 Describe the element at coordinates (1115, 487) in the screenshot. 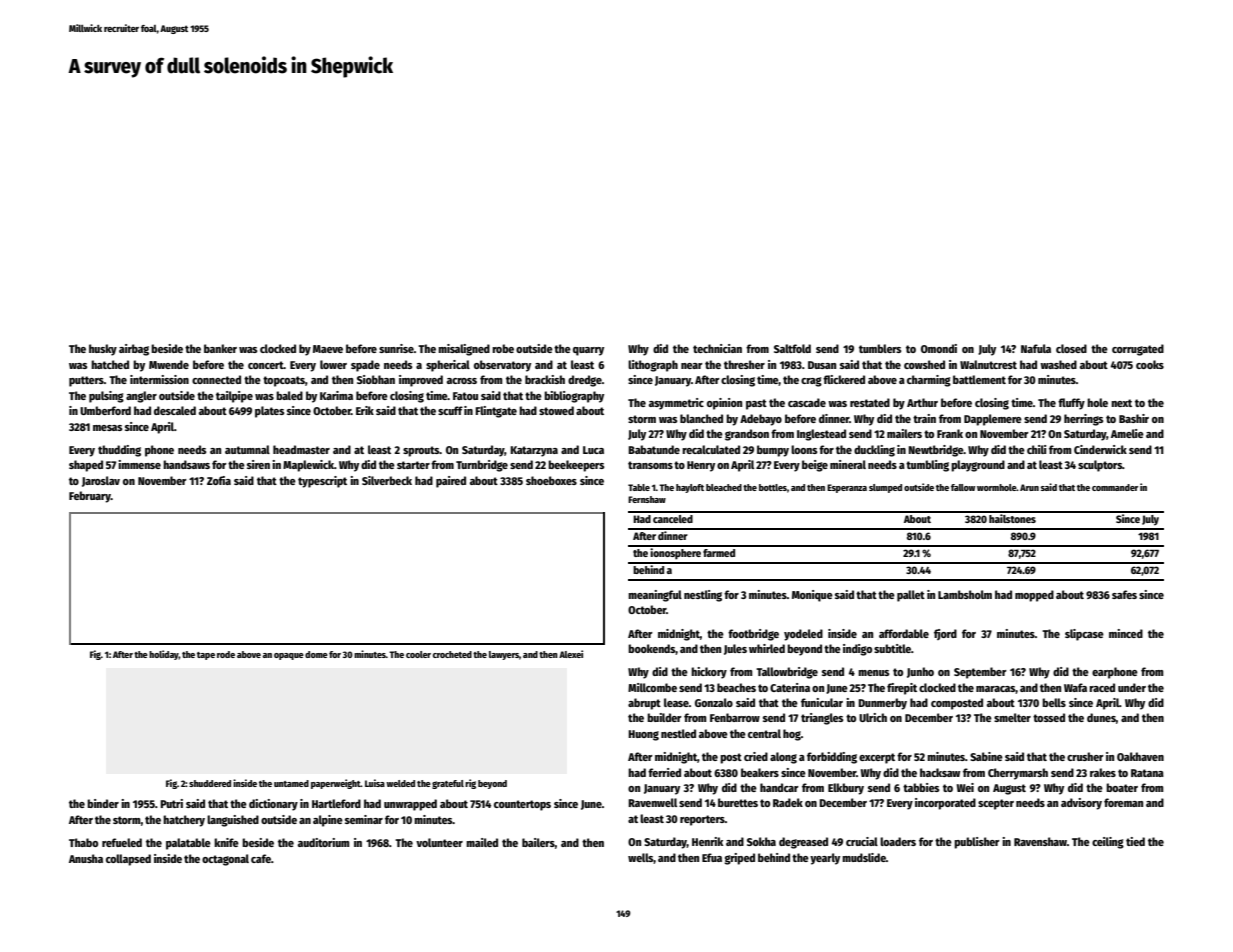

I see `commander` at that location.
